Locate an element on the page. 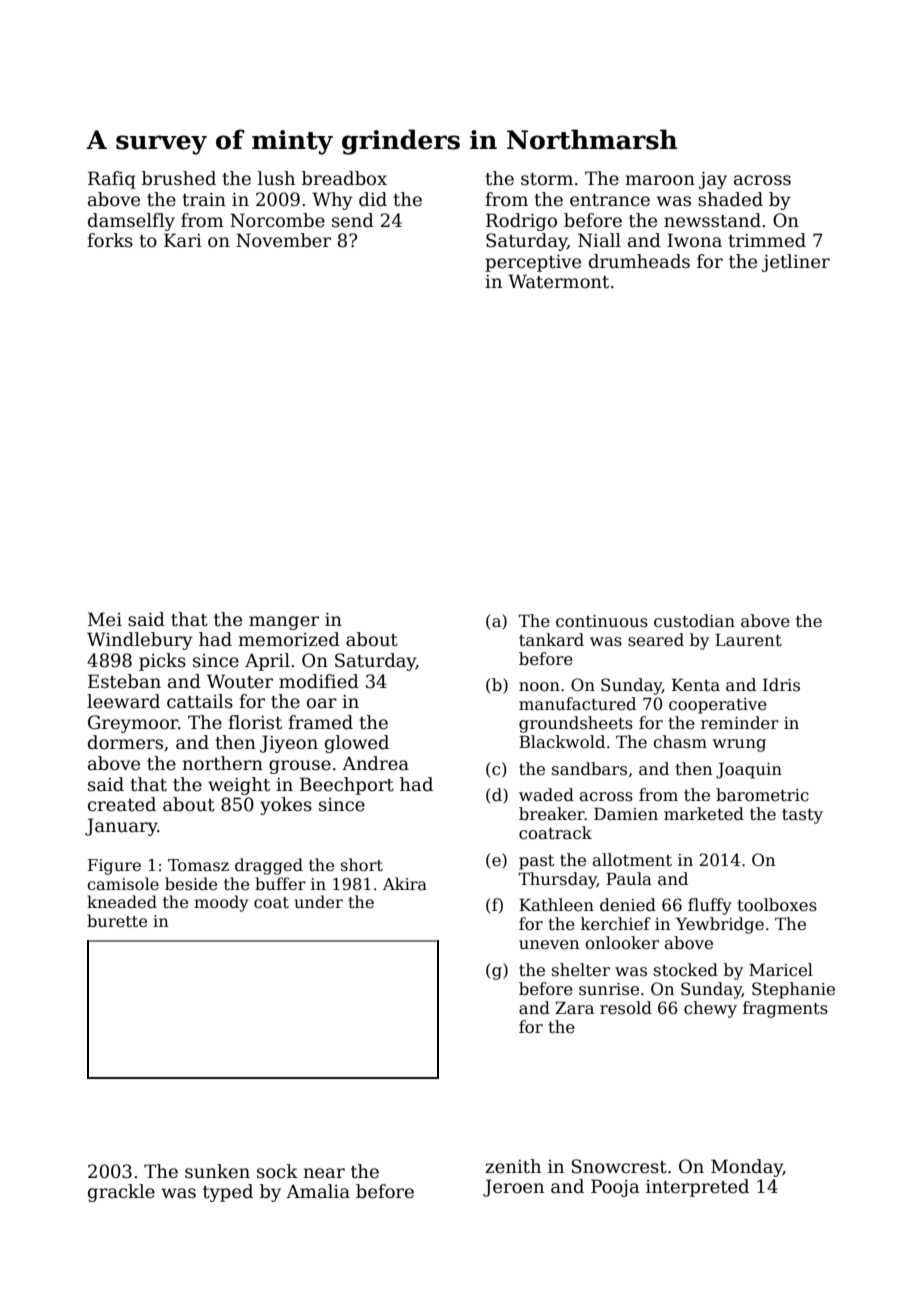 The width and height of the image is (924, 1314). storm is located at coordinates (547, 179).
